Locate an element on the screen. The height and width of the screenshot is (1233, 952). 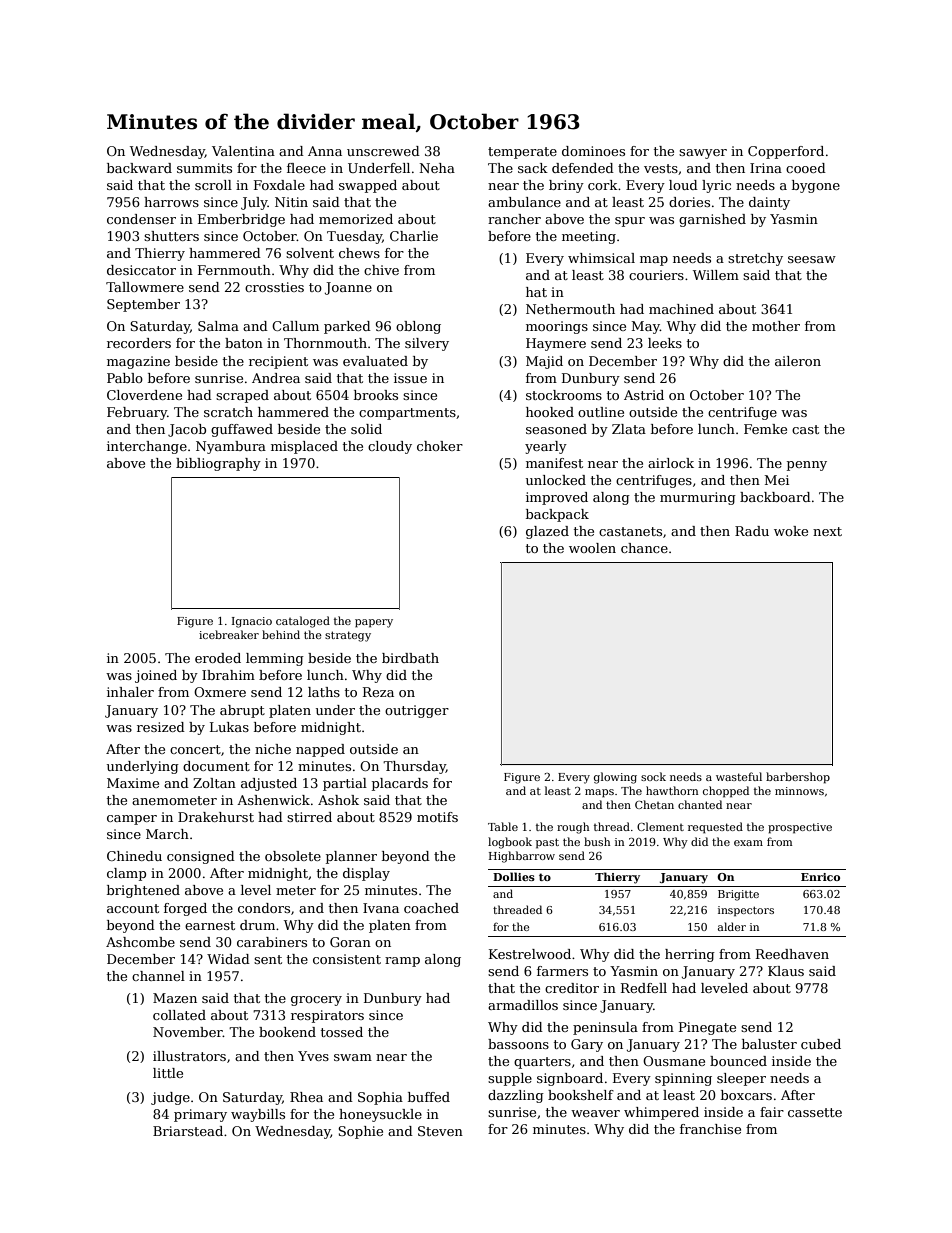
sack is located at coordinates (533, 168).
